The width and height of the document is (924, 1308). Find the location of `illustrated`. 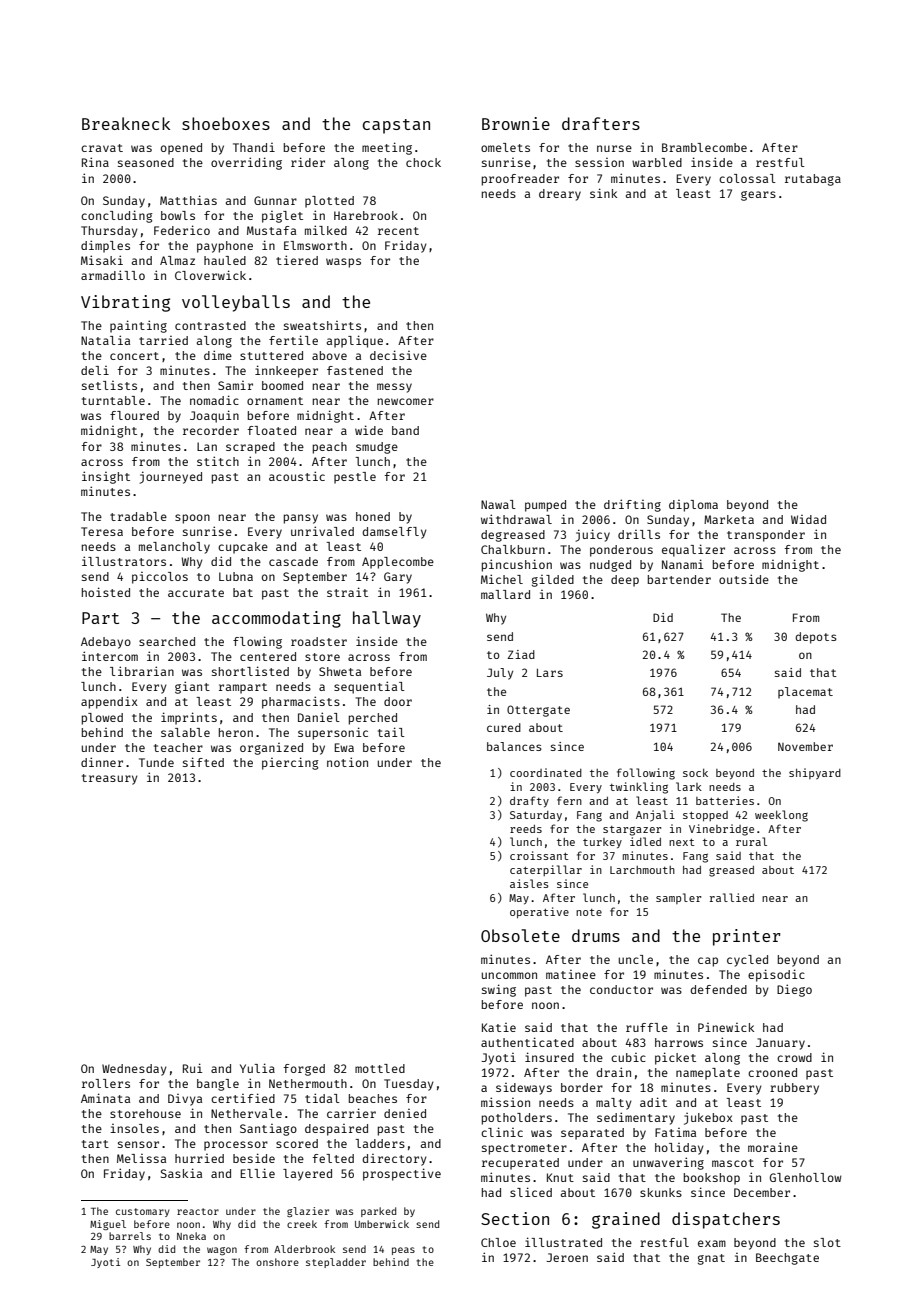

illustrated is located at coordinates (563, 1242).
